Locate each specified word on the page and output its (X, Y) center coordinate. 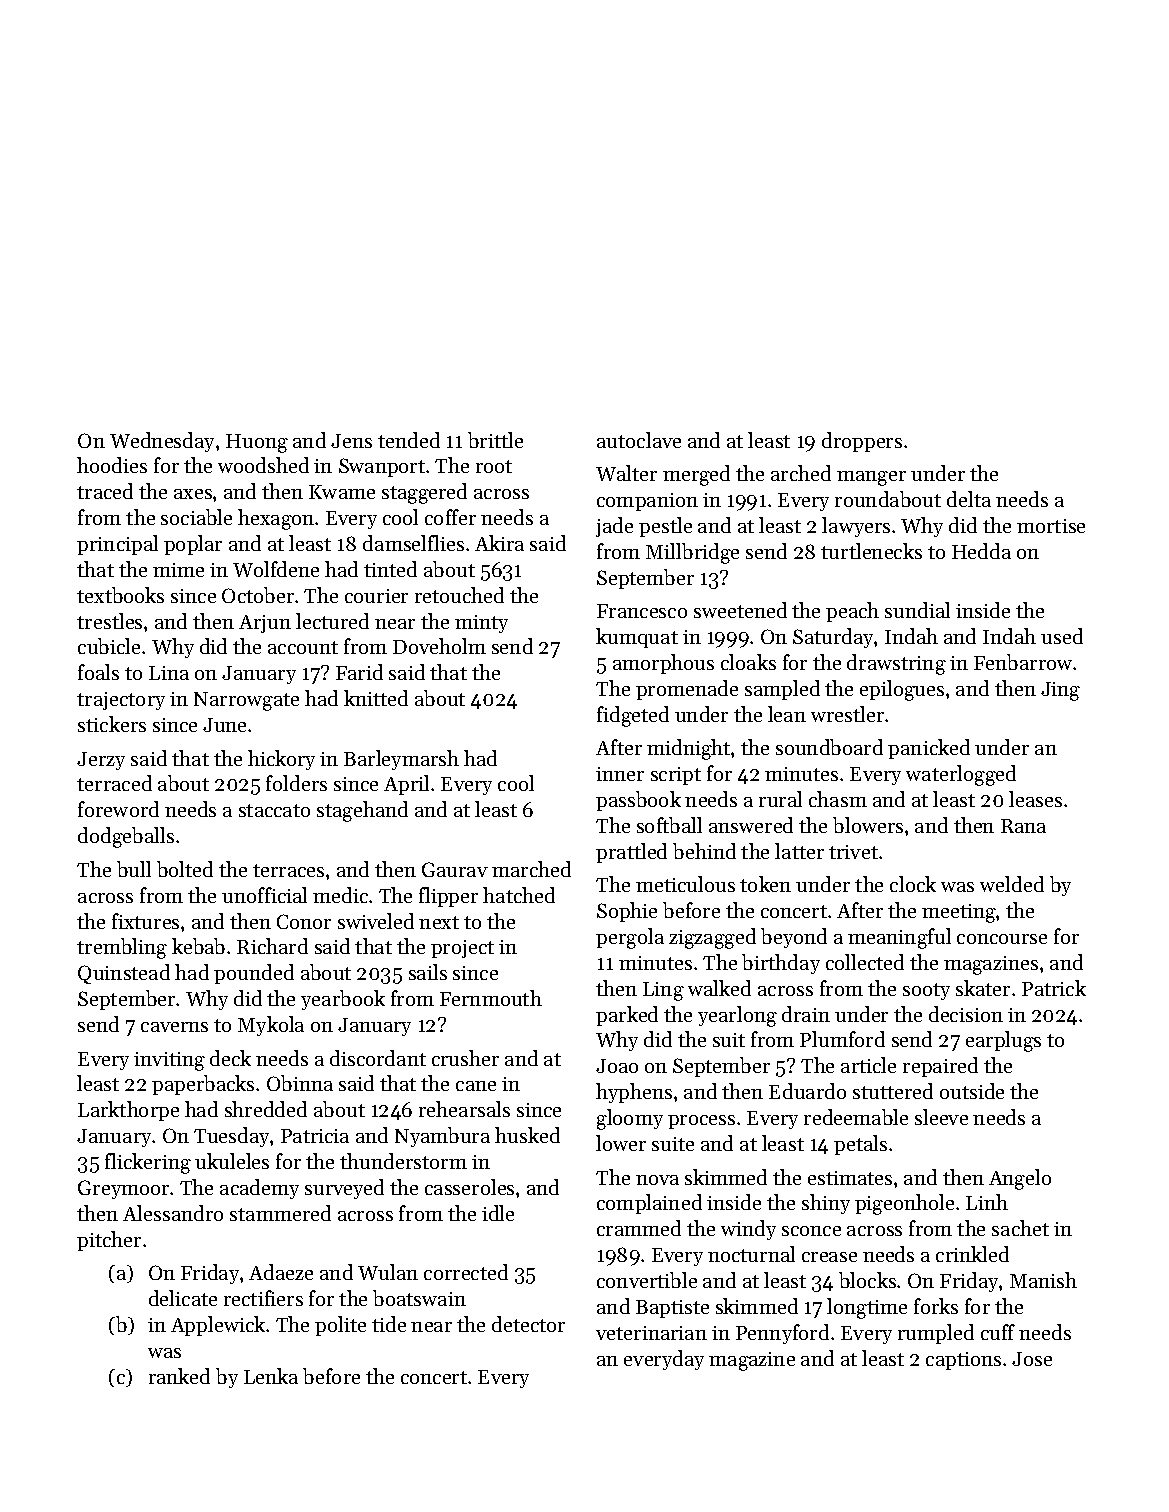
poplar (193, 545)
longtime (867, 1308)
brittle (495, 440)
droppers (862, 442)
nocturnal (751, 1254)
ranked (179, 1376)
